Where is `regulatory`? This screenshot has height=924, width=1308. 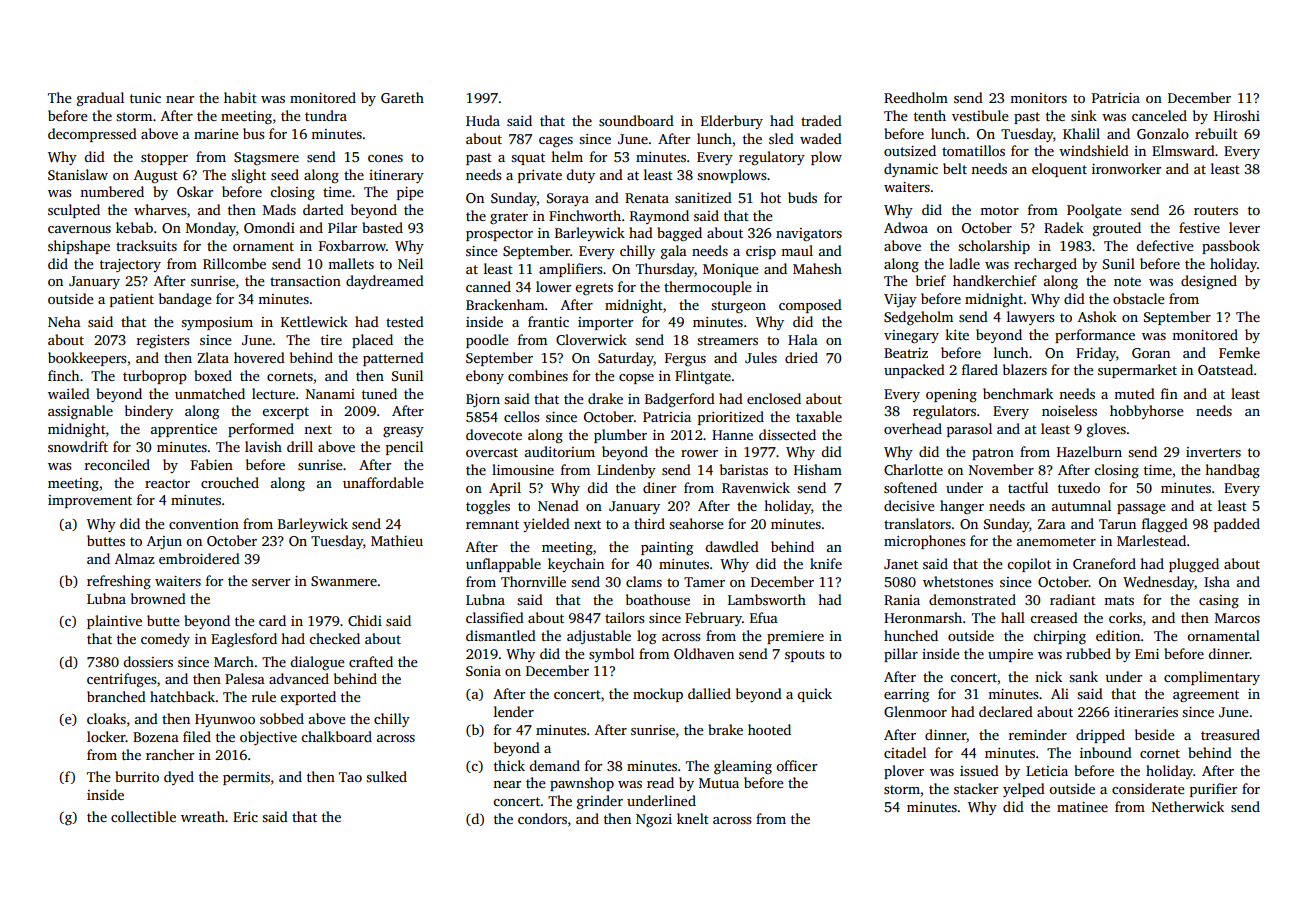 regulatory is located at coordinates (772, 158).
